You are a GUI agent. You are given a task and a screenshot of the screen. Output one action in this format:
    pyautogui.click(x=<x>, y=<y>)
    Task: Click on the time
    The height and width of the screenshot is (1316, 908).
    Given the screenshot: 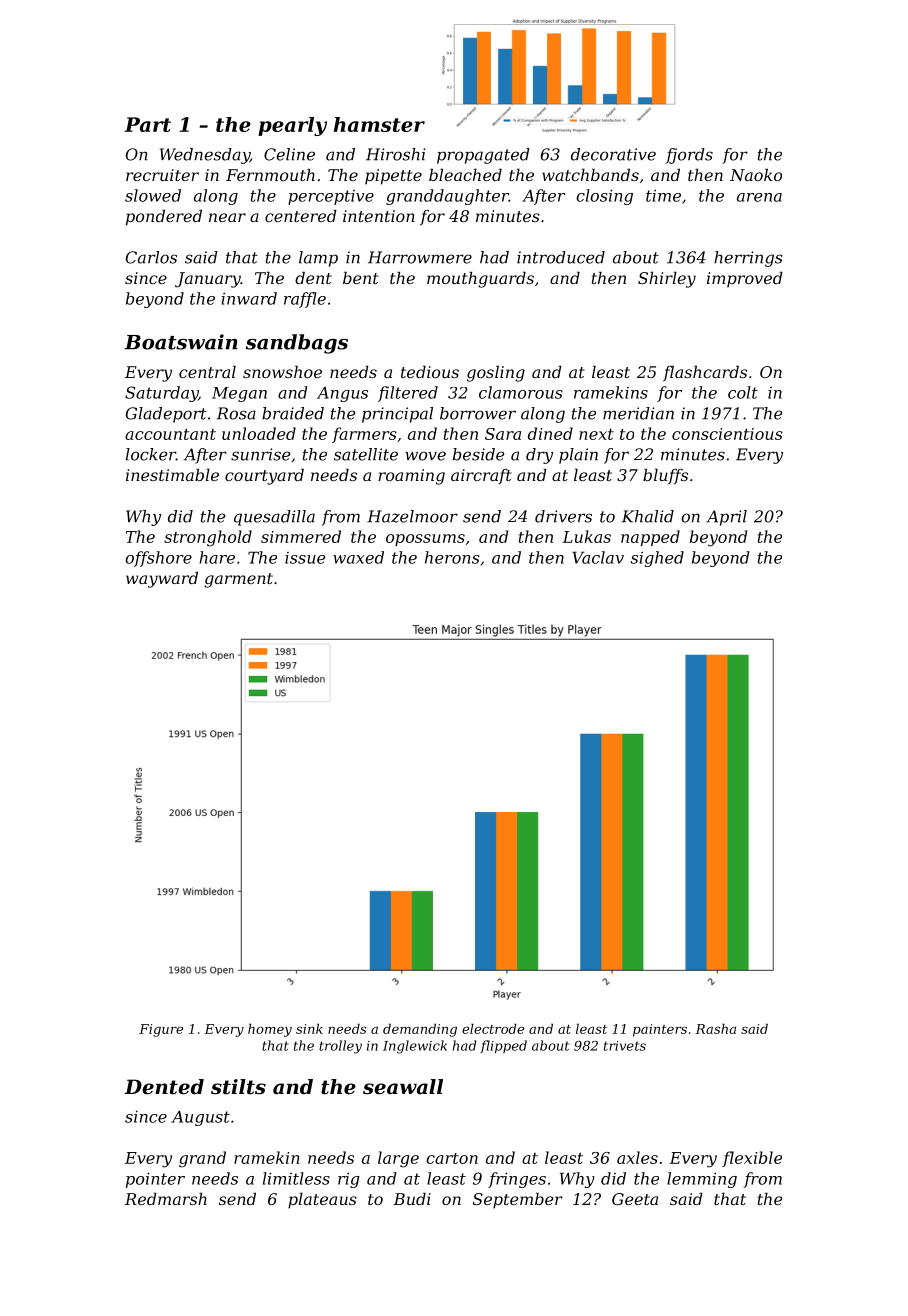 What is the action you would take?
    pyautogui.click(x=663, y=195)
